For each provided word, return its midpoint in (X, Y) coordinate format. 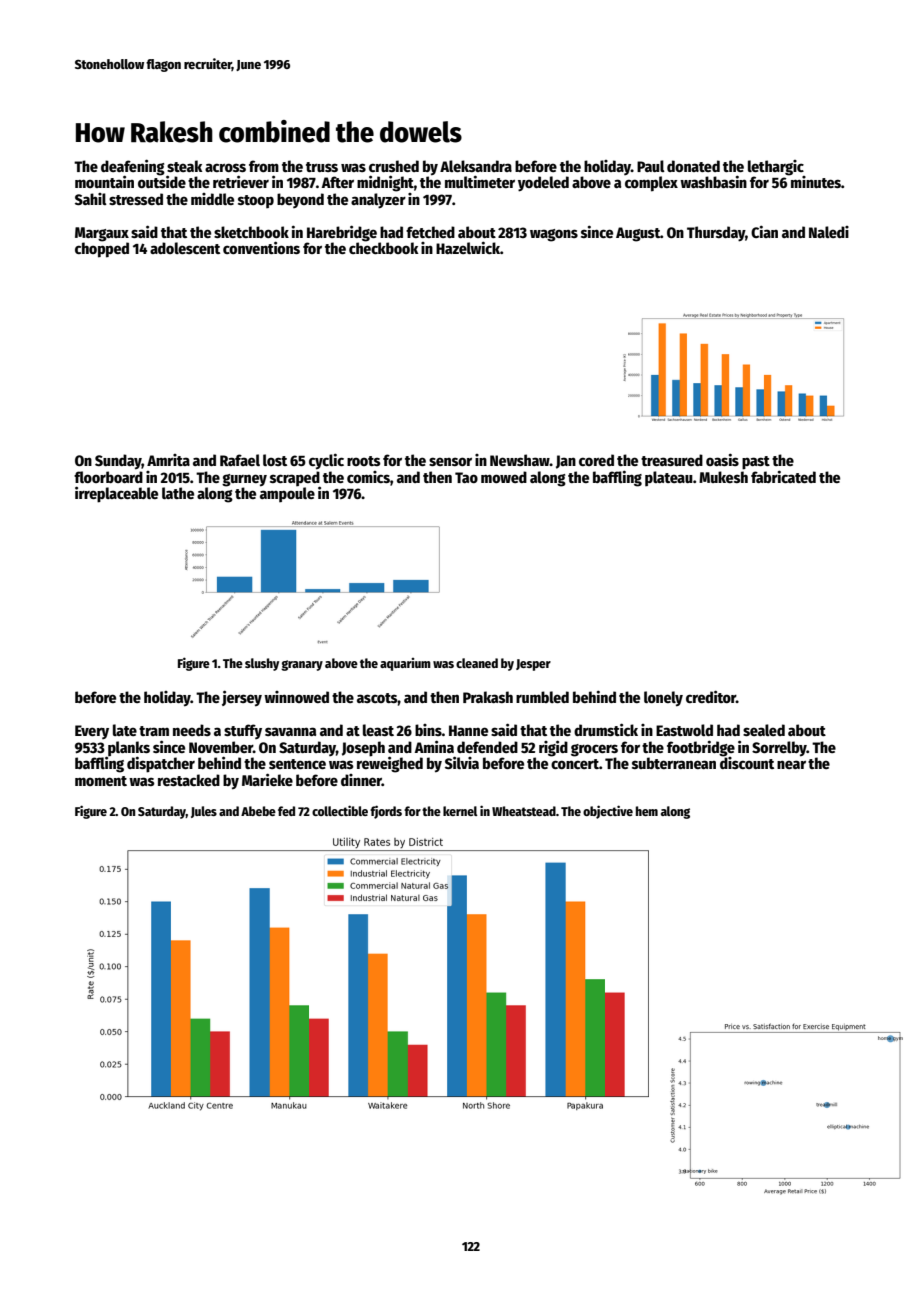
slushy (262, 664)
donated (693, 166)
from (264, 166)
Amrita (168, 460)
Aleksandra (476, 166)
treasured (672, 460)
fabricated (783, 476)
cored (596, 460)
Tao (466, 477)
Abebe (258, 811)
